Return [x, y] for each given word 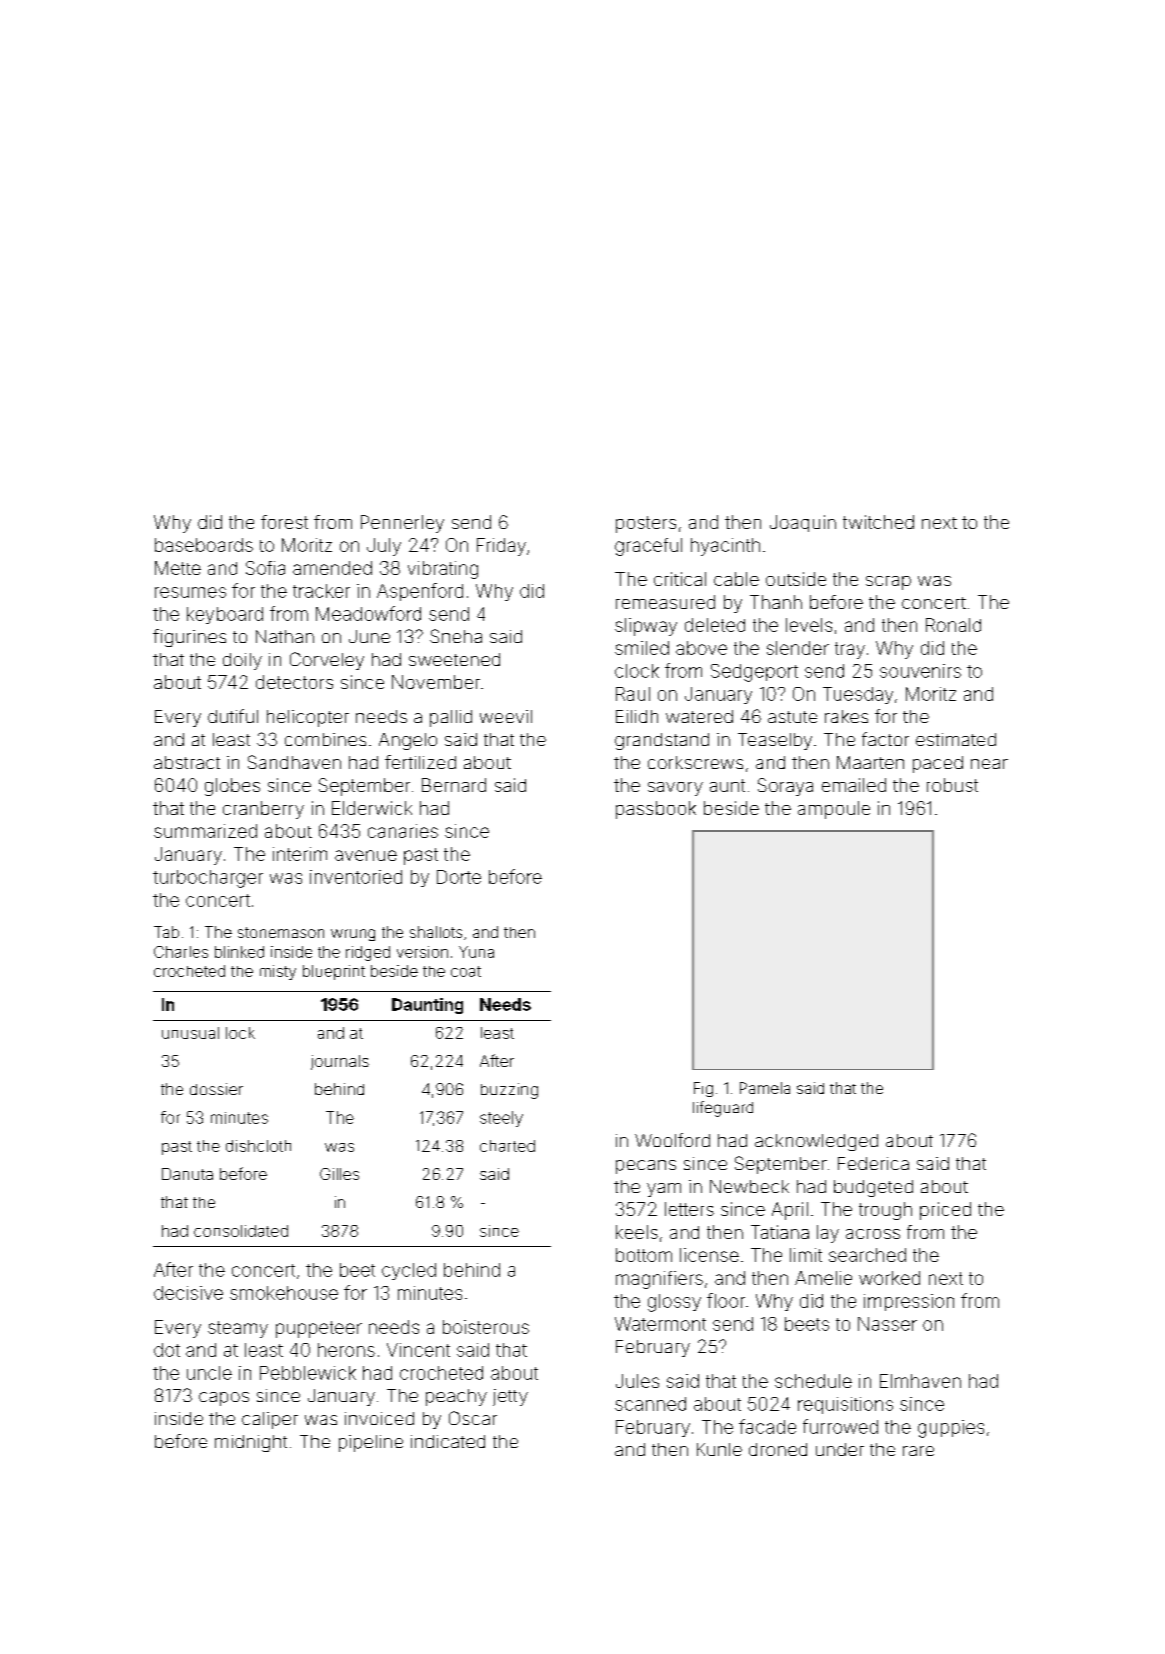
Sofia [265, 568]
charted [507, 1146]
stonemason [281, 932]
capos [224, 1399]
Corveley [327, 661]
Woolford [672, 1140]
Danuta [187, 1174]
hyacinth [725, 547]
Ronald [953, 625]
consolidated [241, 1231]
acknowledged [816, 1142]
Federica [873, 1163]
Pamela [765, 1088]
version [422, 952]
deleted [715, 625]
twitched [878, 522]
